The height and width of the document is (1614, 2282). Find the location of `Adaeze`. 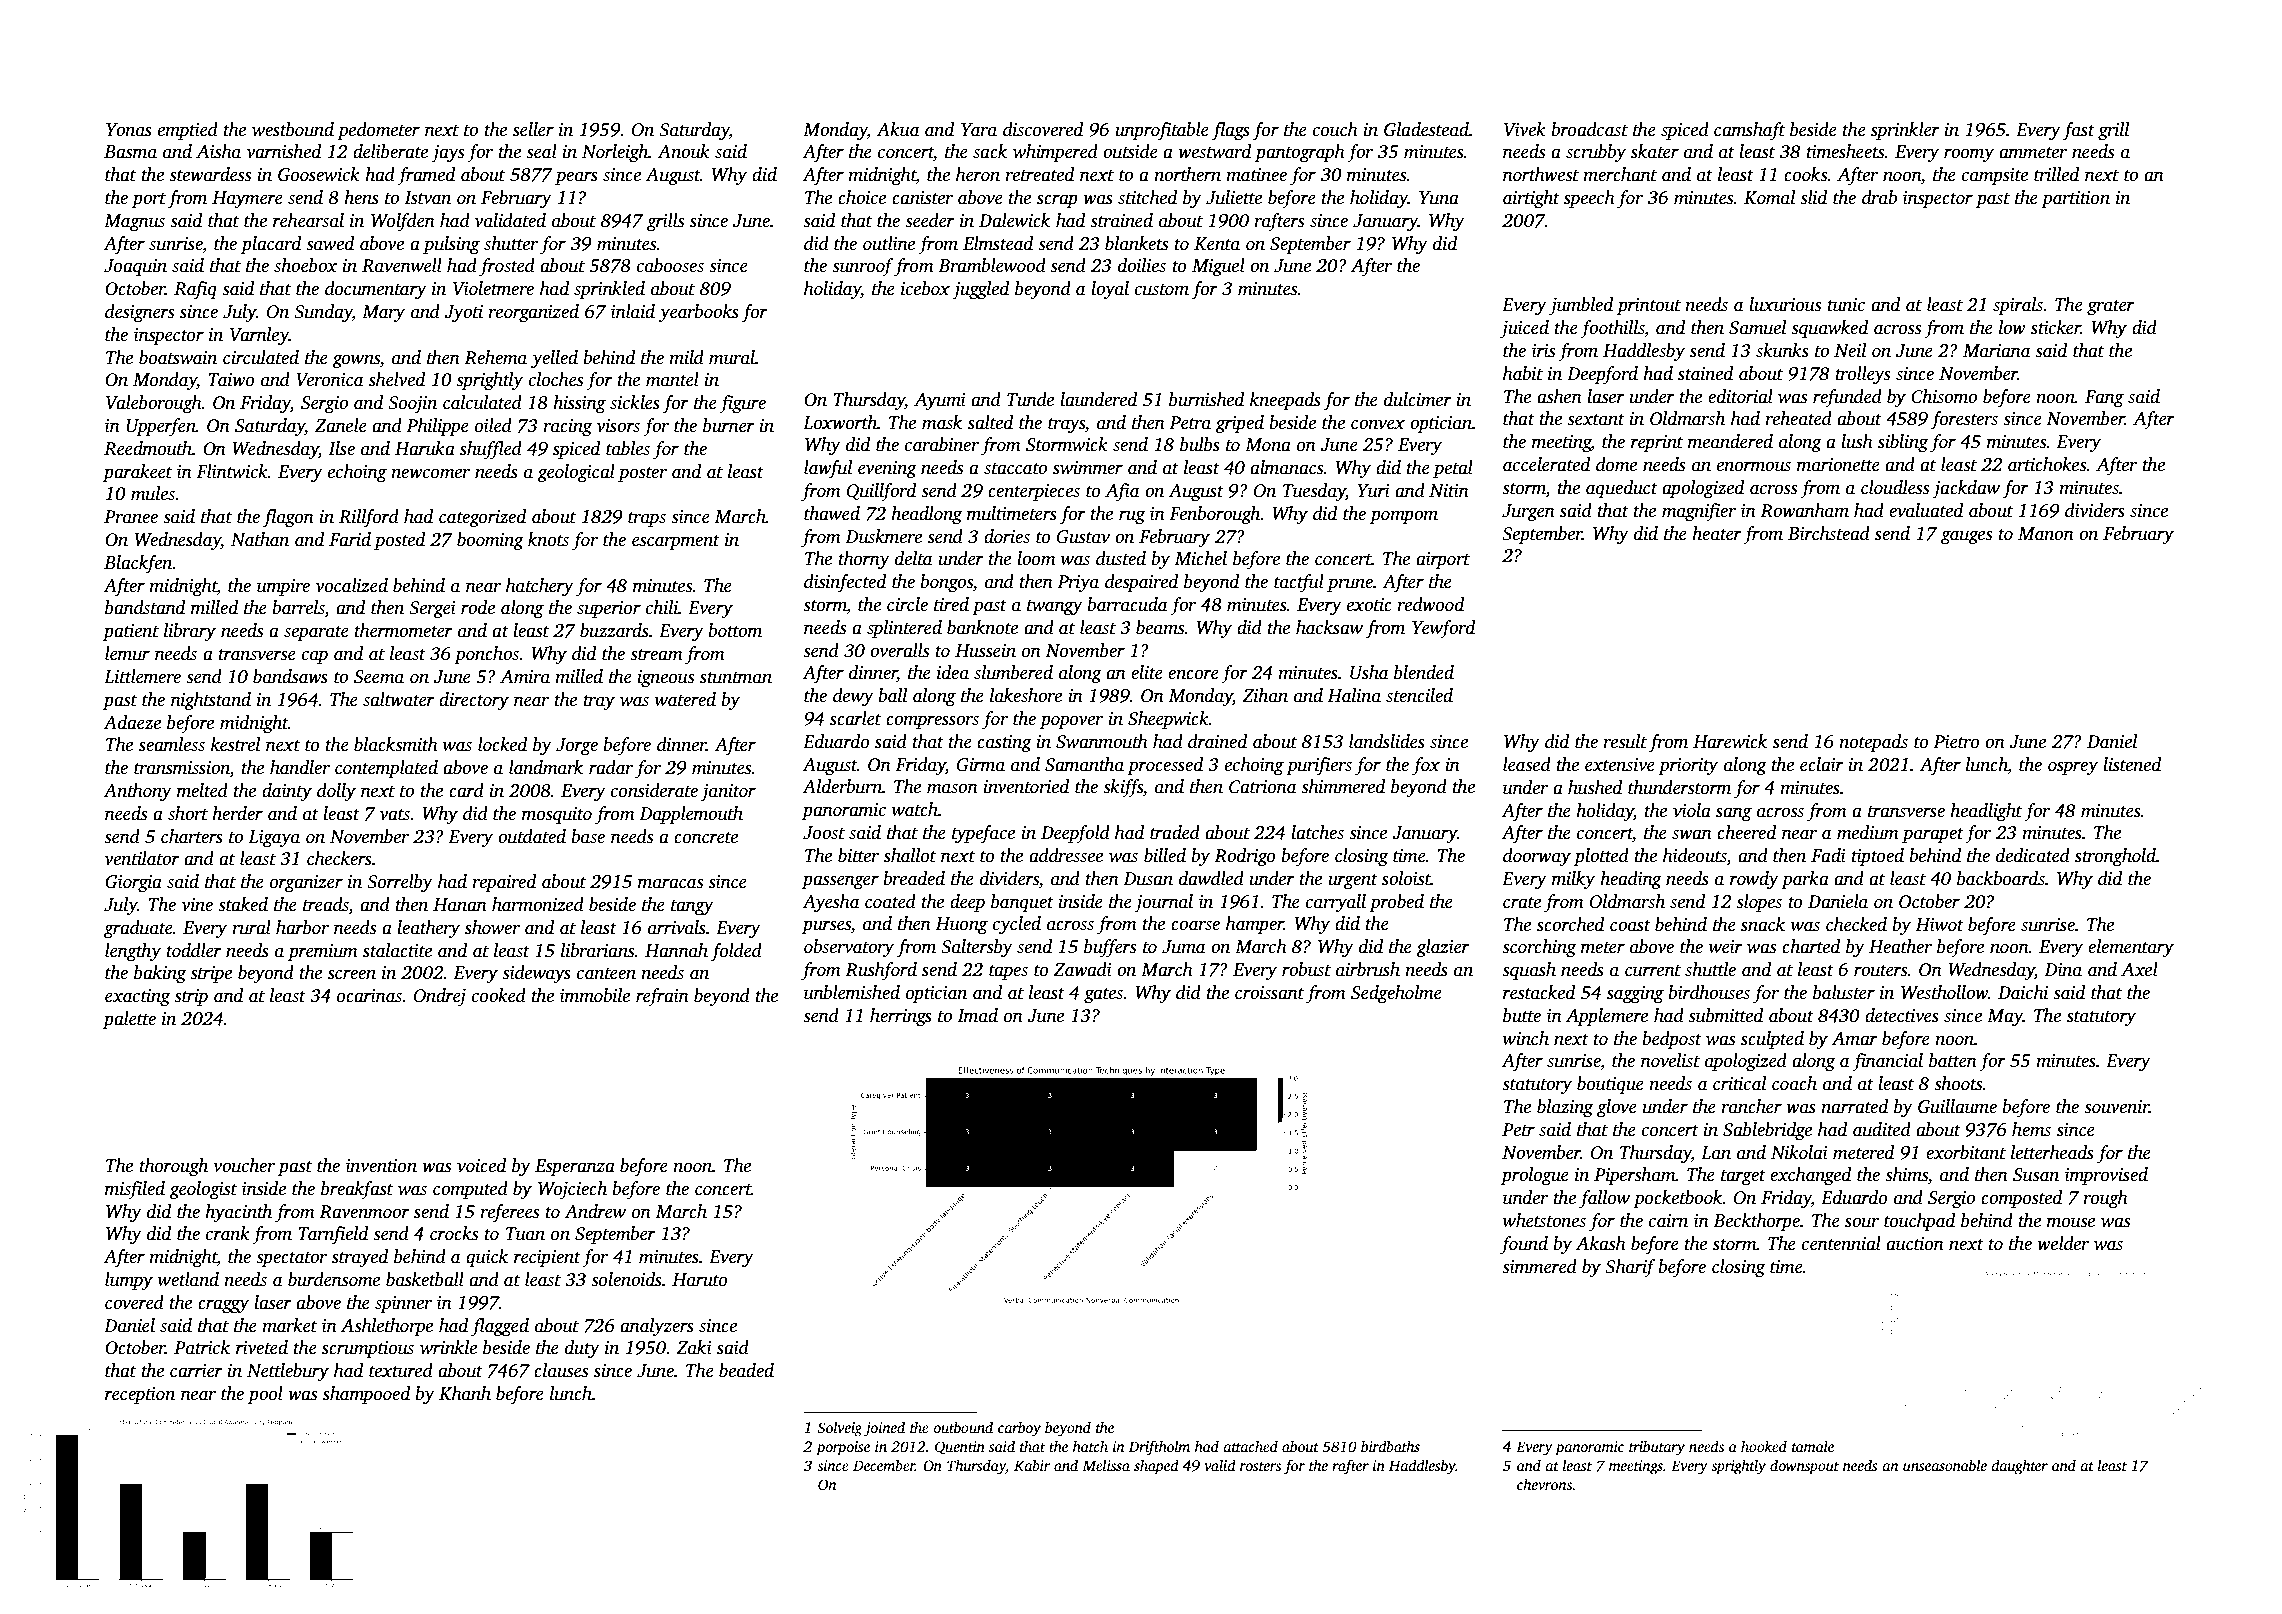

Adaeze is located at coordinates (132, 722).
